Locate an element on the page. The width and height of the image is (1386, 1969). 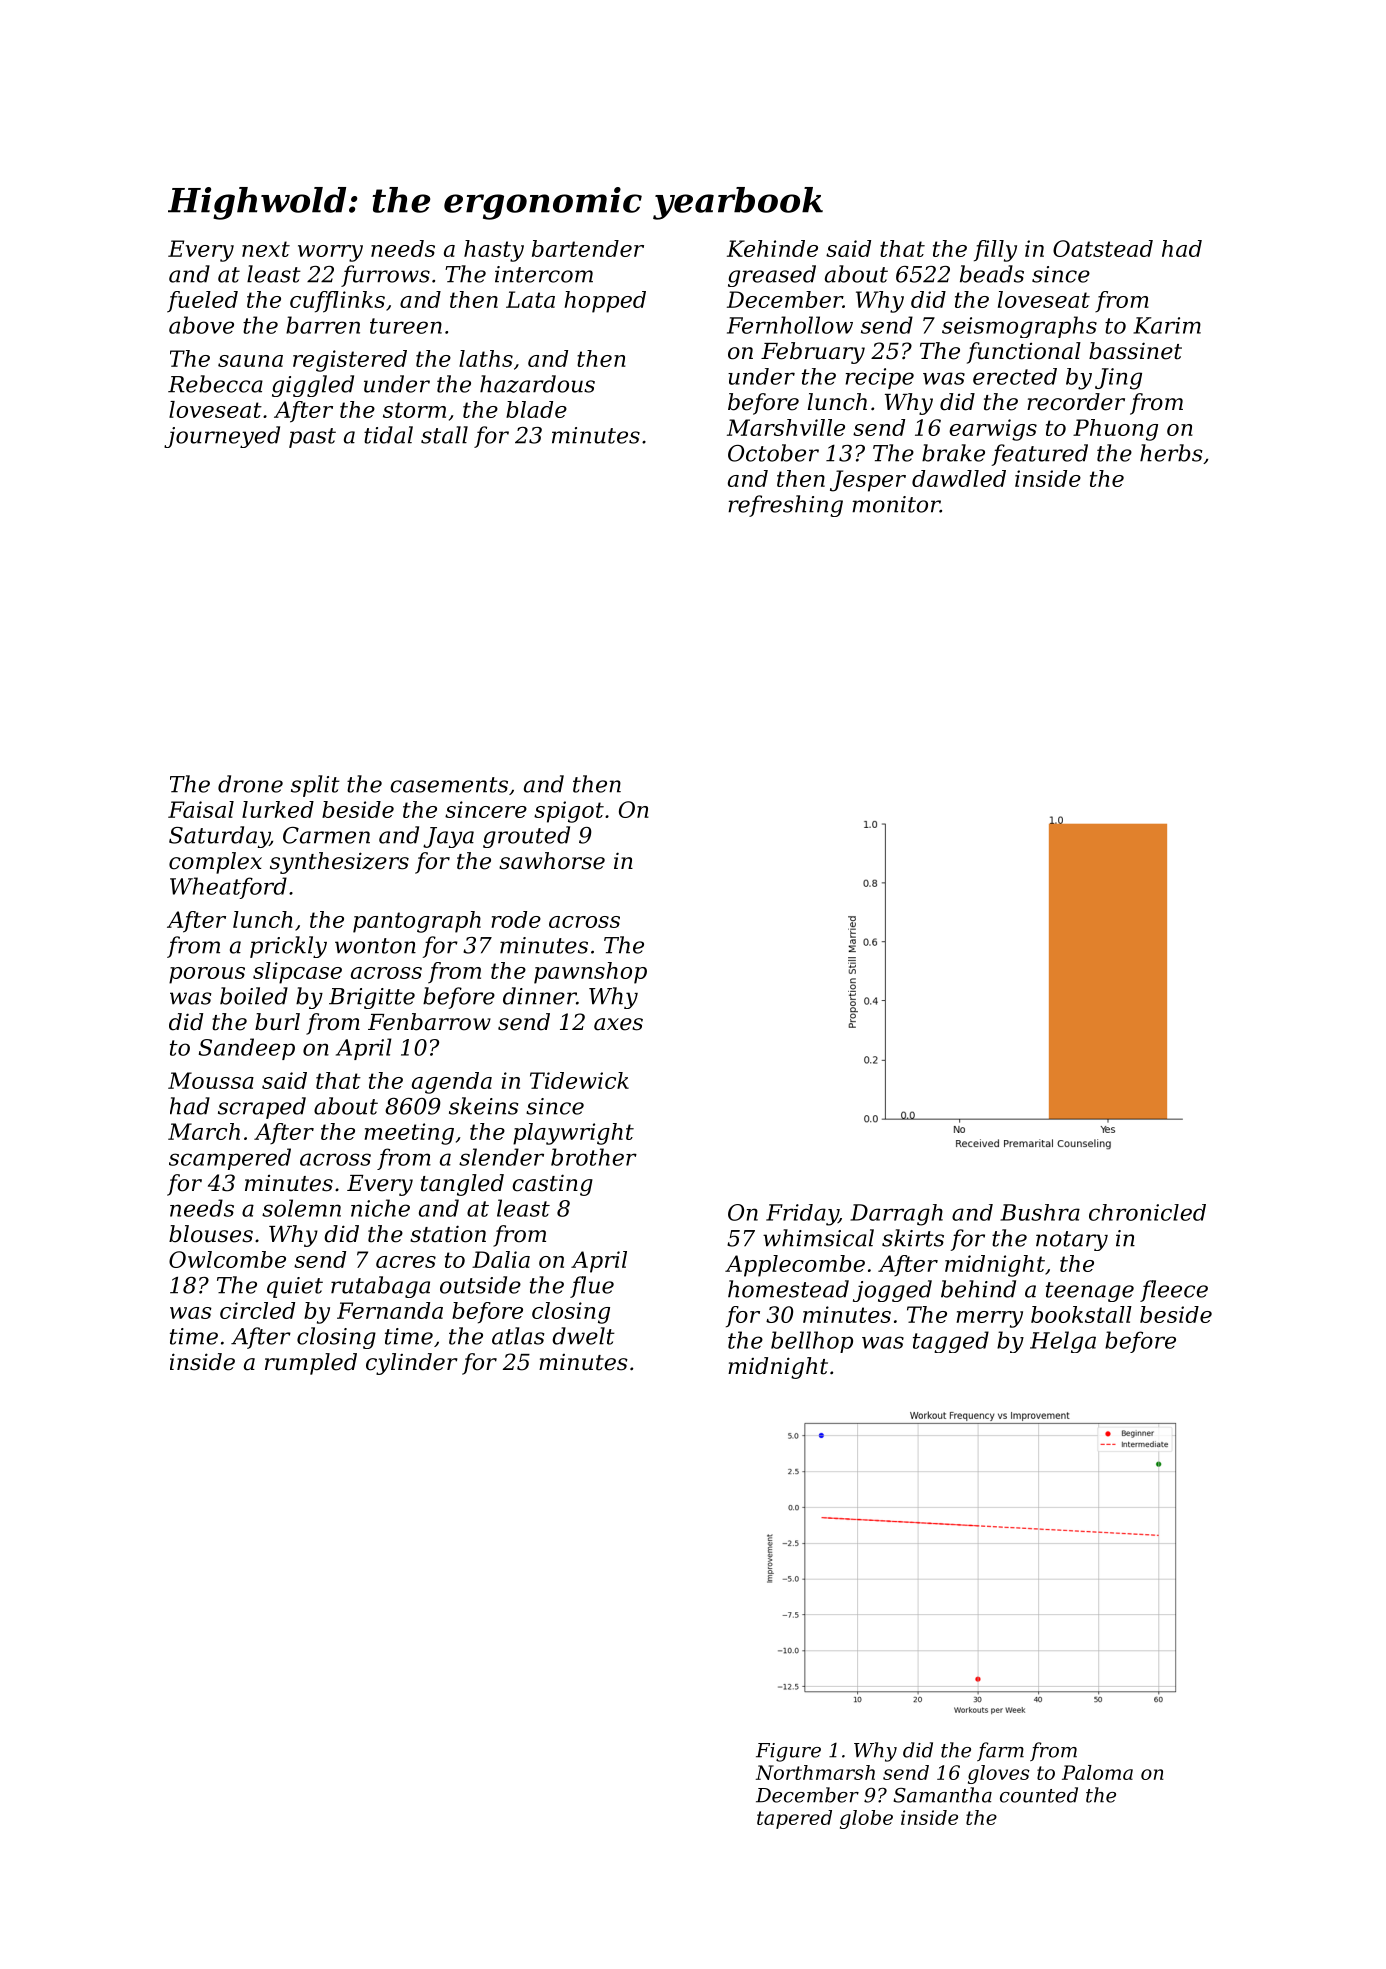
chronicled is located at coordinates (1147, 1212).
